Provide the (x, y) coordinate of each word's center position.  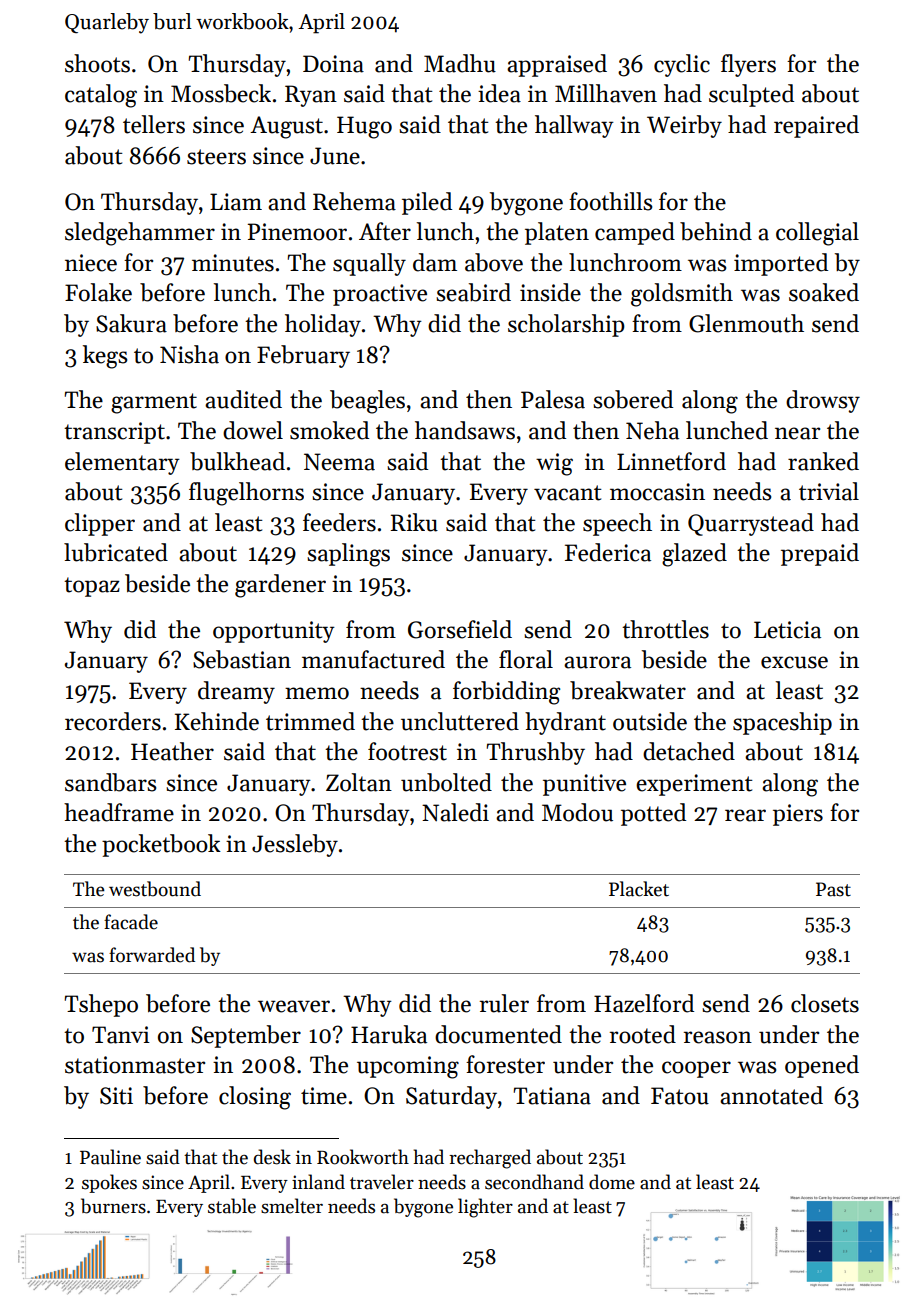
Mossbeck (221, 93)
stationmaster (135, 1065)
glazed (694, 555)
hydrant (565, 723)
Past (833, 889)
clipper (100, 524)
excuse (794, 662)
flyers (748, 65)
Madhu (460, 63)
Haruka (389, 1034)
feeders (339, 522)
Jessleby (295, 845)
